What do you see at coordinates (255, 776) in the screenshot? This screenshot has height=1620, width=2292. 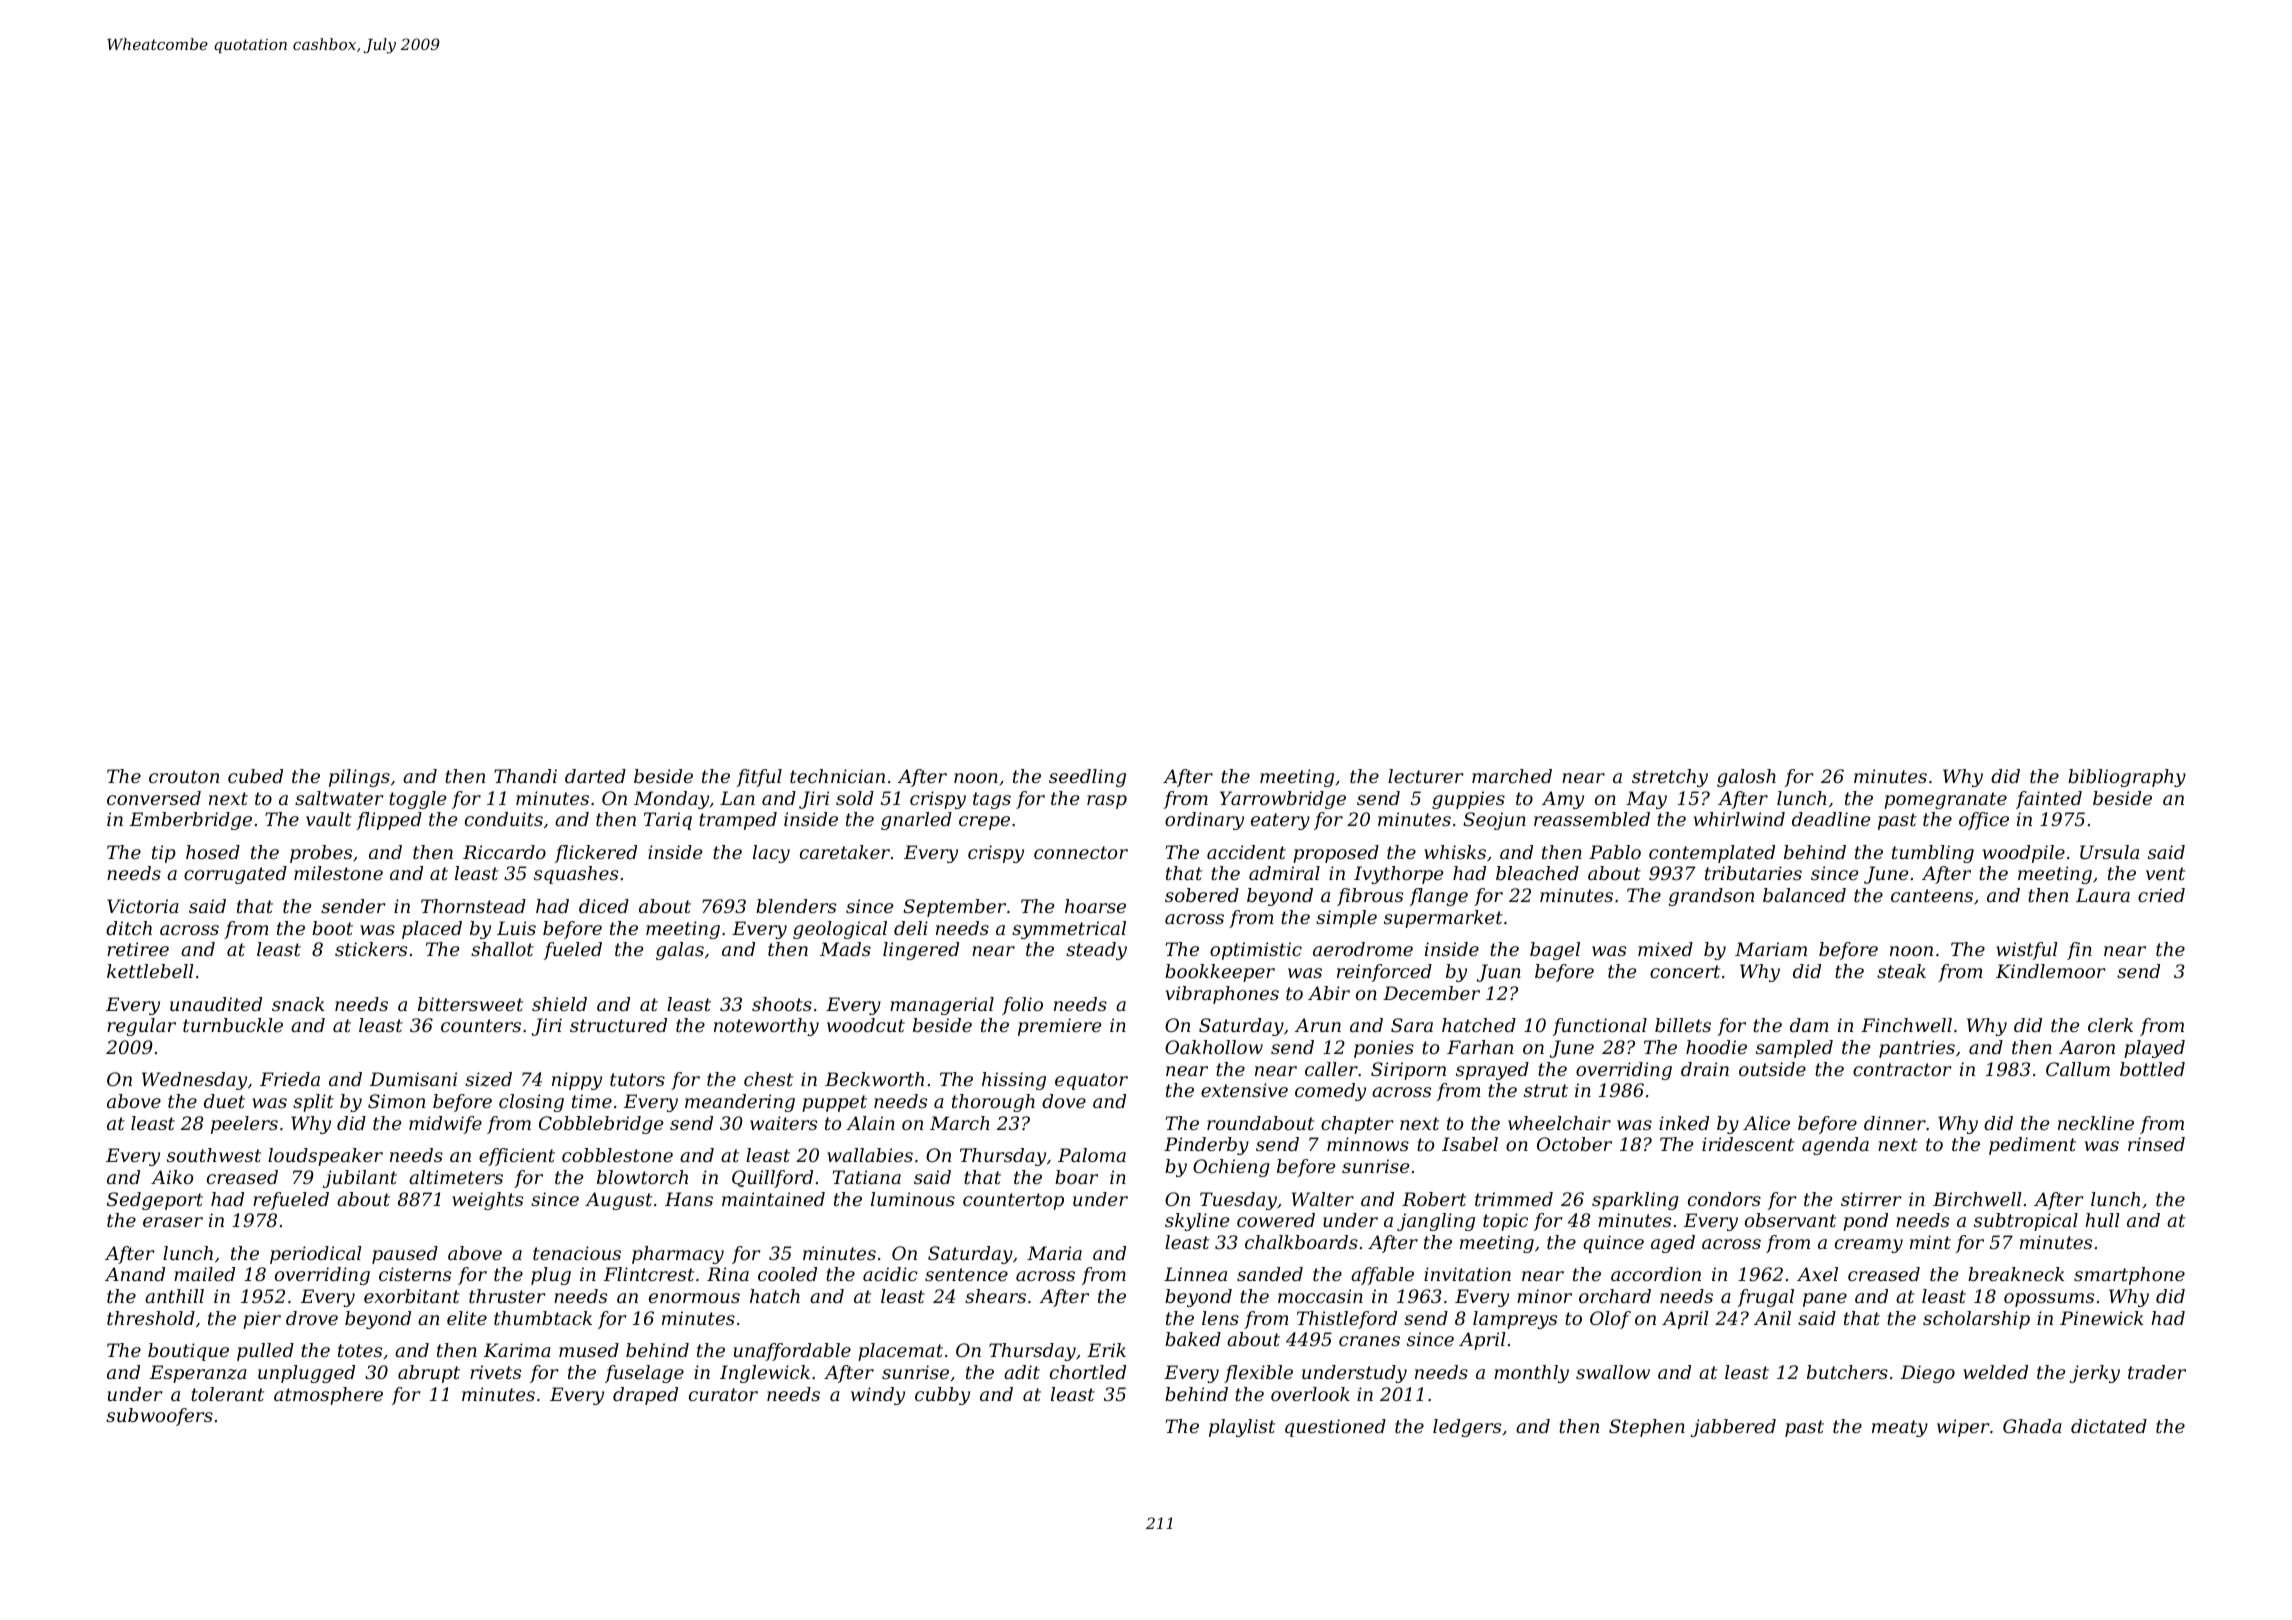 I see `cubed` at bounding box center [255, 776].
